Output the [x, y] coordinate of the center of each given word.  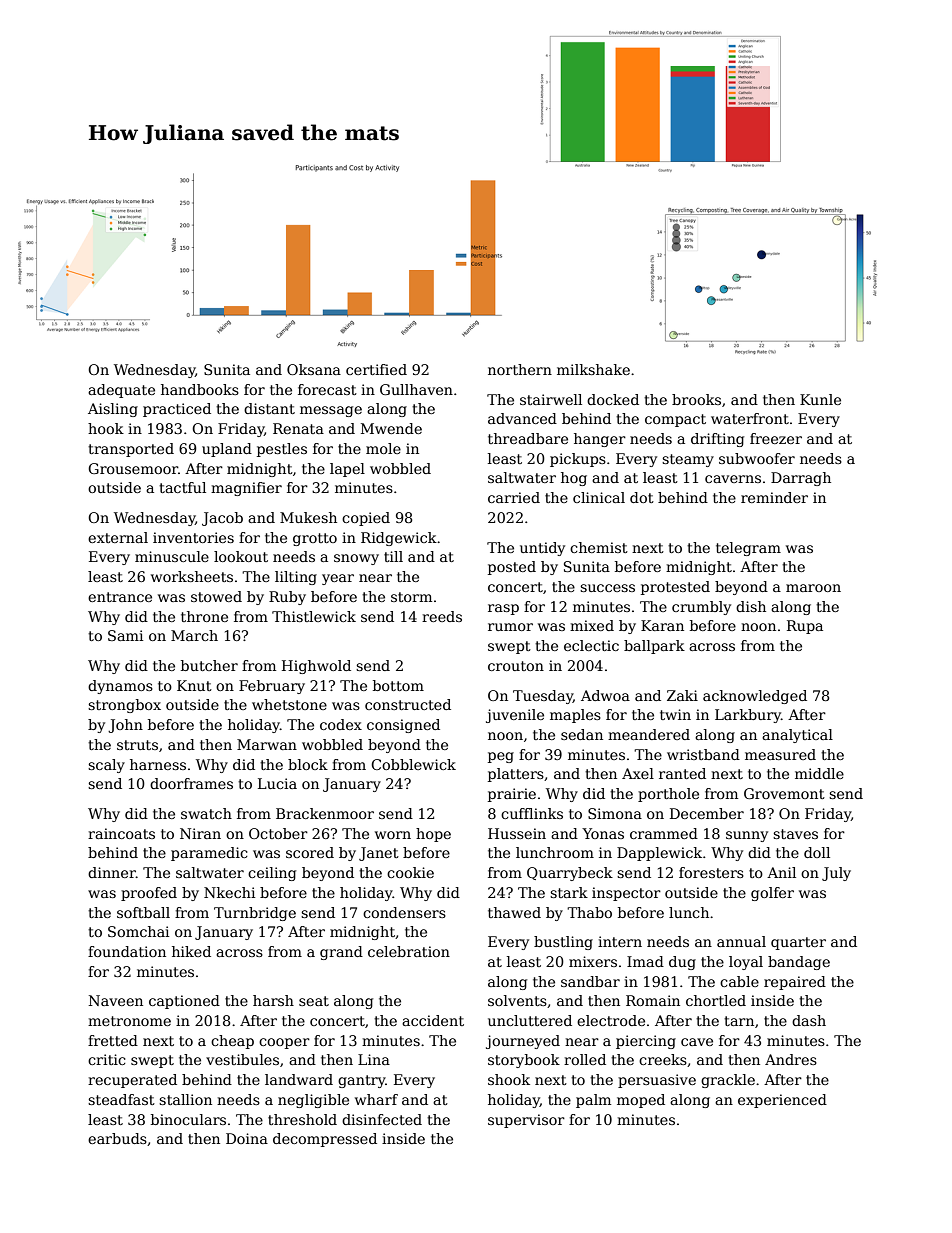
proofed [149, 894]
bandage [799, 963]
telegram [748, 549]
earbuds [117, 1138]
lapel [347, 470]
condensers [404, 912]
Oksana [314, 369]
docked [613, 399]
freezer [776, 438]
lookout [241, 556]
